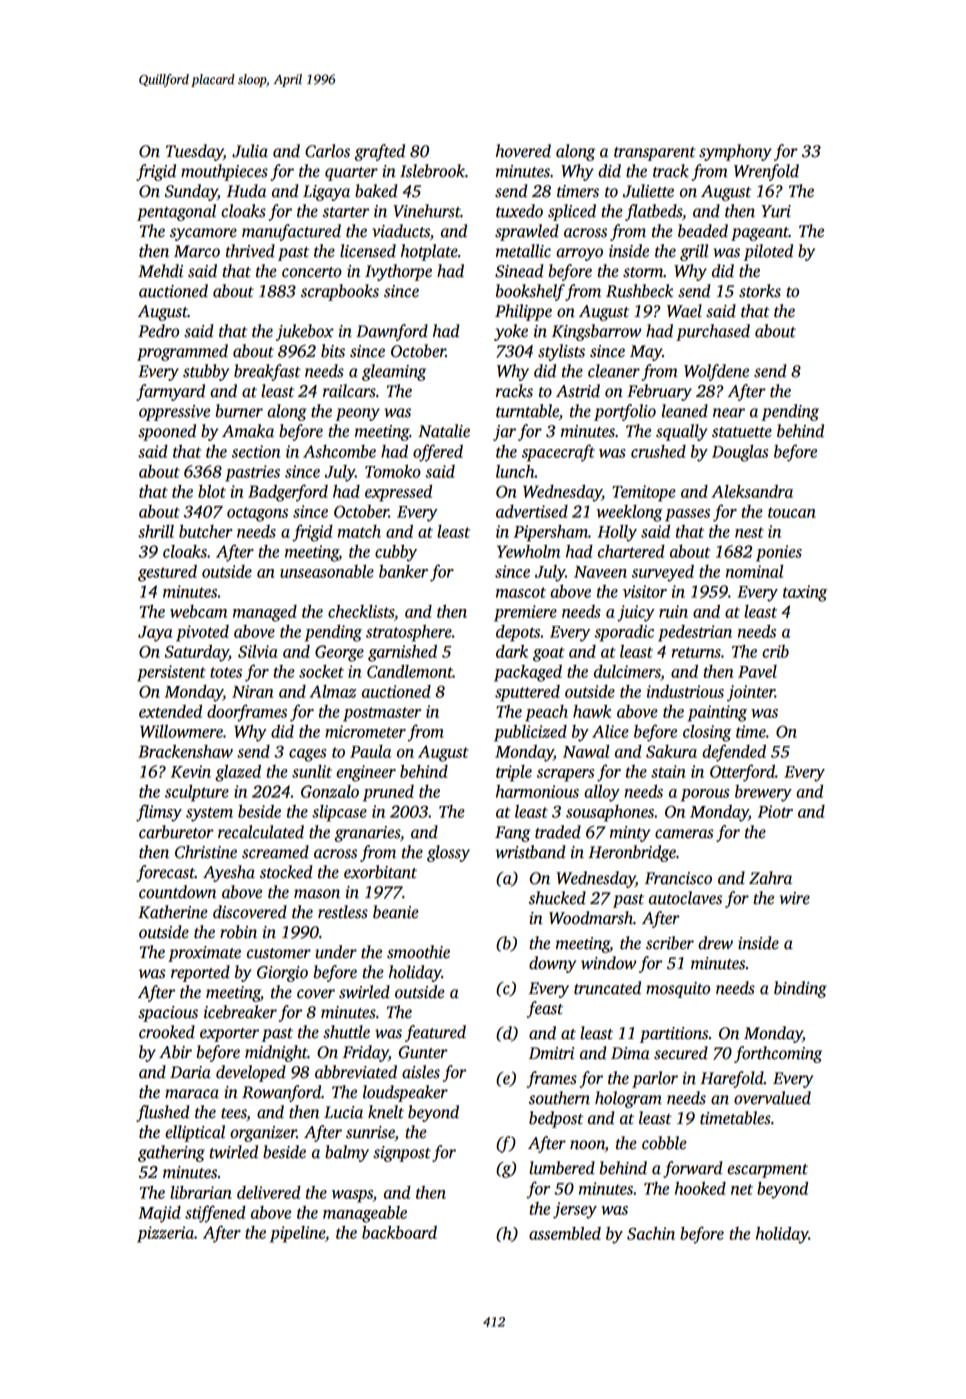 This image has width=966, height=1399. Describe the element at coordinates (655, 1079) in the image. I see `parlor` at that location.
